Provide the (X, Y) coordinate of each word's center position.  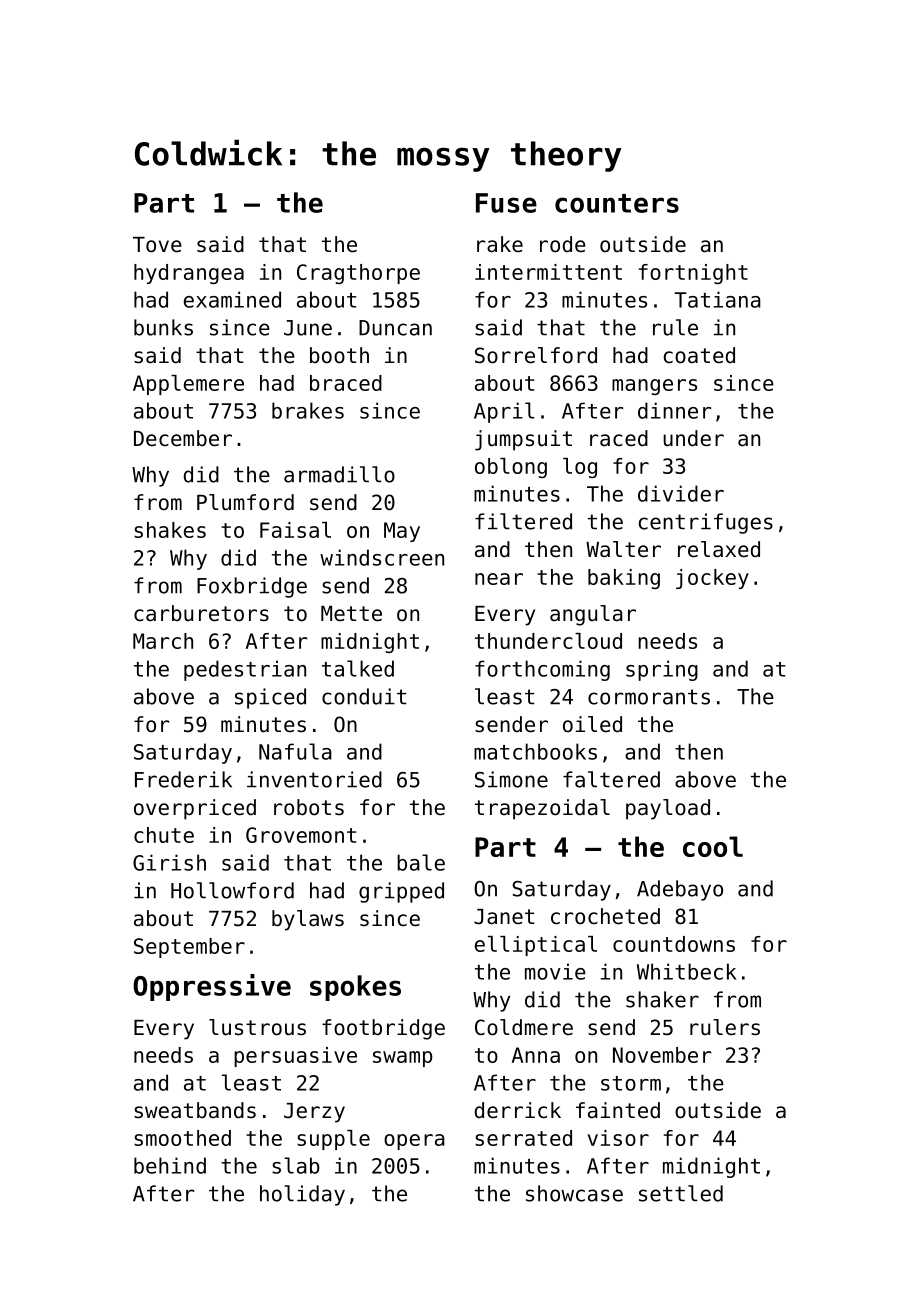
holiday (302, 1195)
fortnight (693, 274)
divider (681, 493)
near (499, 579)
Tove (157, 245)
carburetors (201, 613)
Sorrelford (536, 355)
